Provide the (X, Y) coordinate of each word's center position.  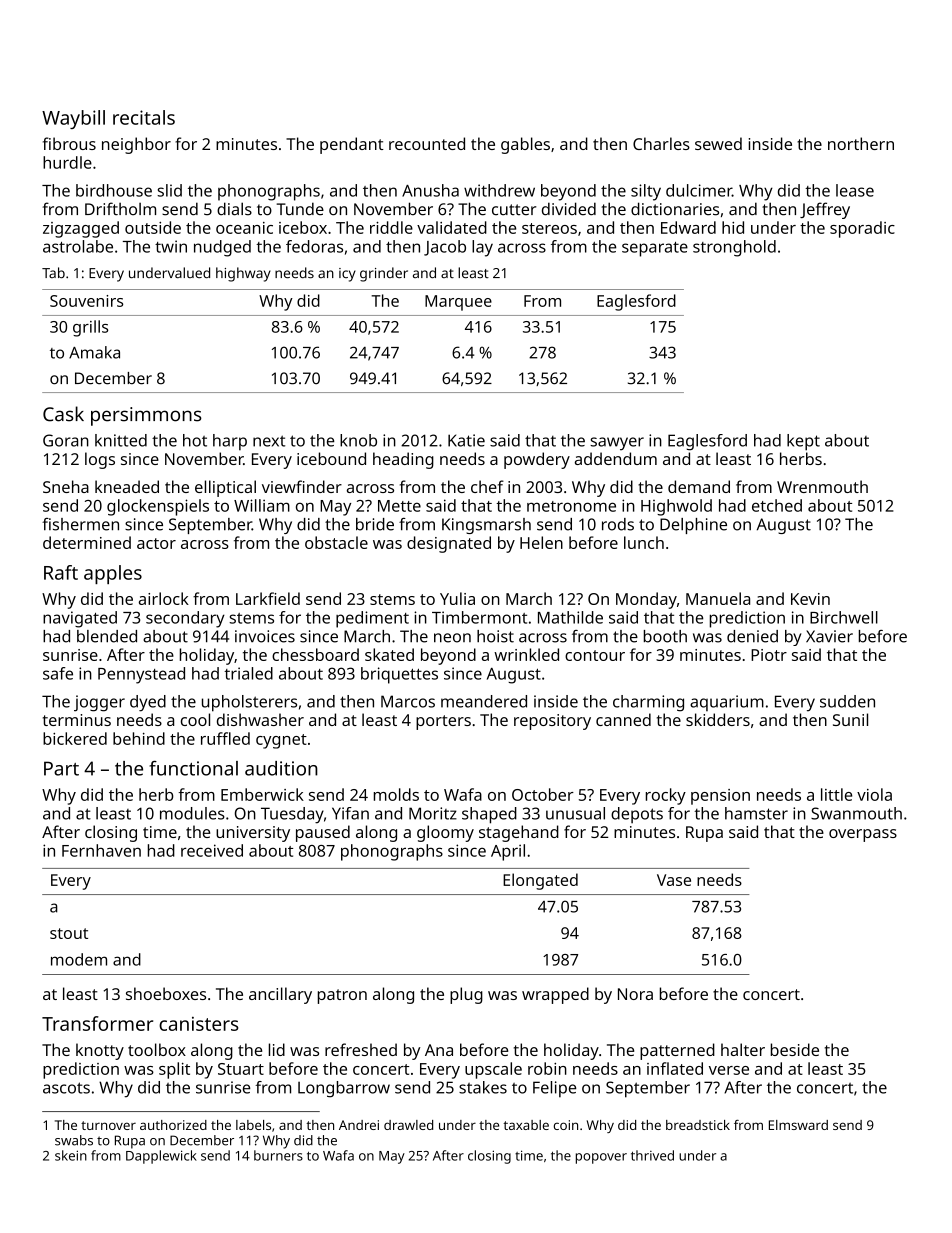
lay (482, 248)
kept (803, 442)
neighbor (136, 145)
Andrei (359, 1125)
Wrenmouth (822, 486)
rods (618, 524)
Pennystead (141, 675)
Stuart (241, 1069)
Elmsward (798, 1125)
